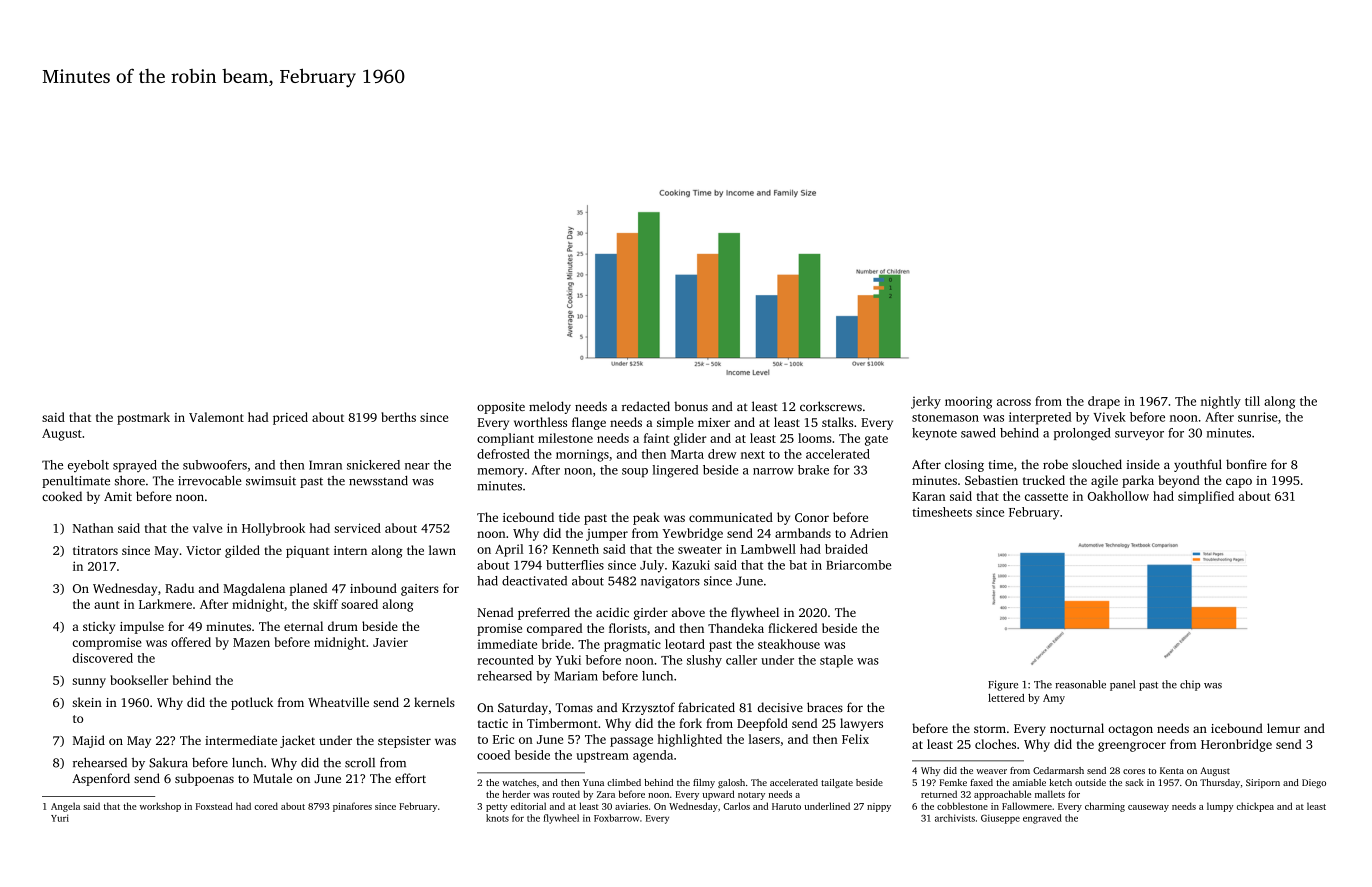 The width and height of the image is (1372, 887). What do you see at coordinates (1246, 464) in the image?
I see `bonfire` at bounding box center [1246, 464].
